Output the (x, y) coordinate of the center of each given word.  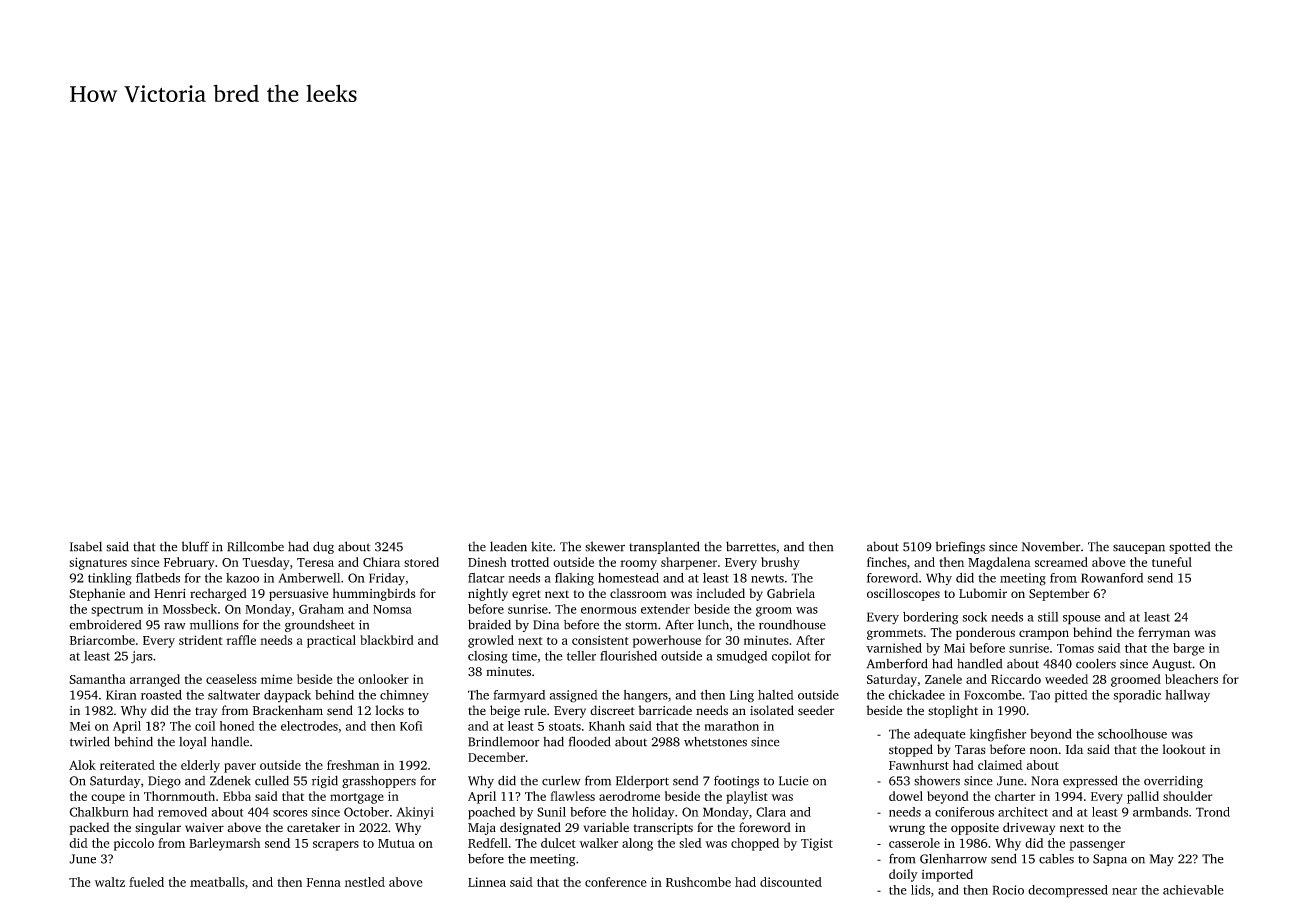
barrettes (751, 546)
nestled (365, 882)
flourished (628, 656)
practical (331, 641)
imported (947, 875)
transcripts (663, 829)
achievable (1193, 890)
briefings (960, 547)
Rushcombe (698, 882)
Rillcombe (255, 546)
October (366, 812)
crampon (1044, 635)
